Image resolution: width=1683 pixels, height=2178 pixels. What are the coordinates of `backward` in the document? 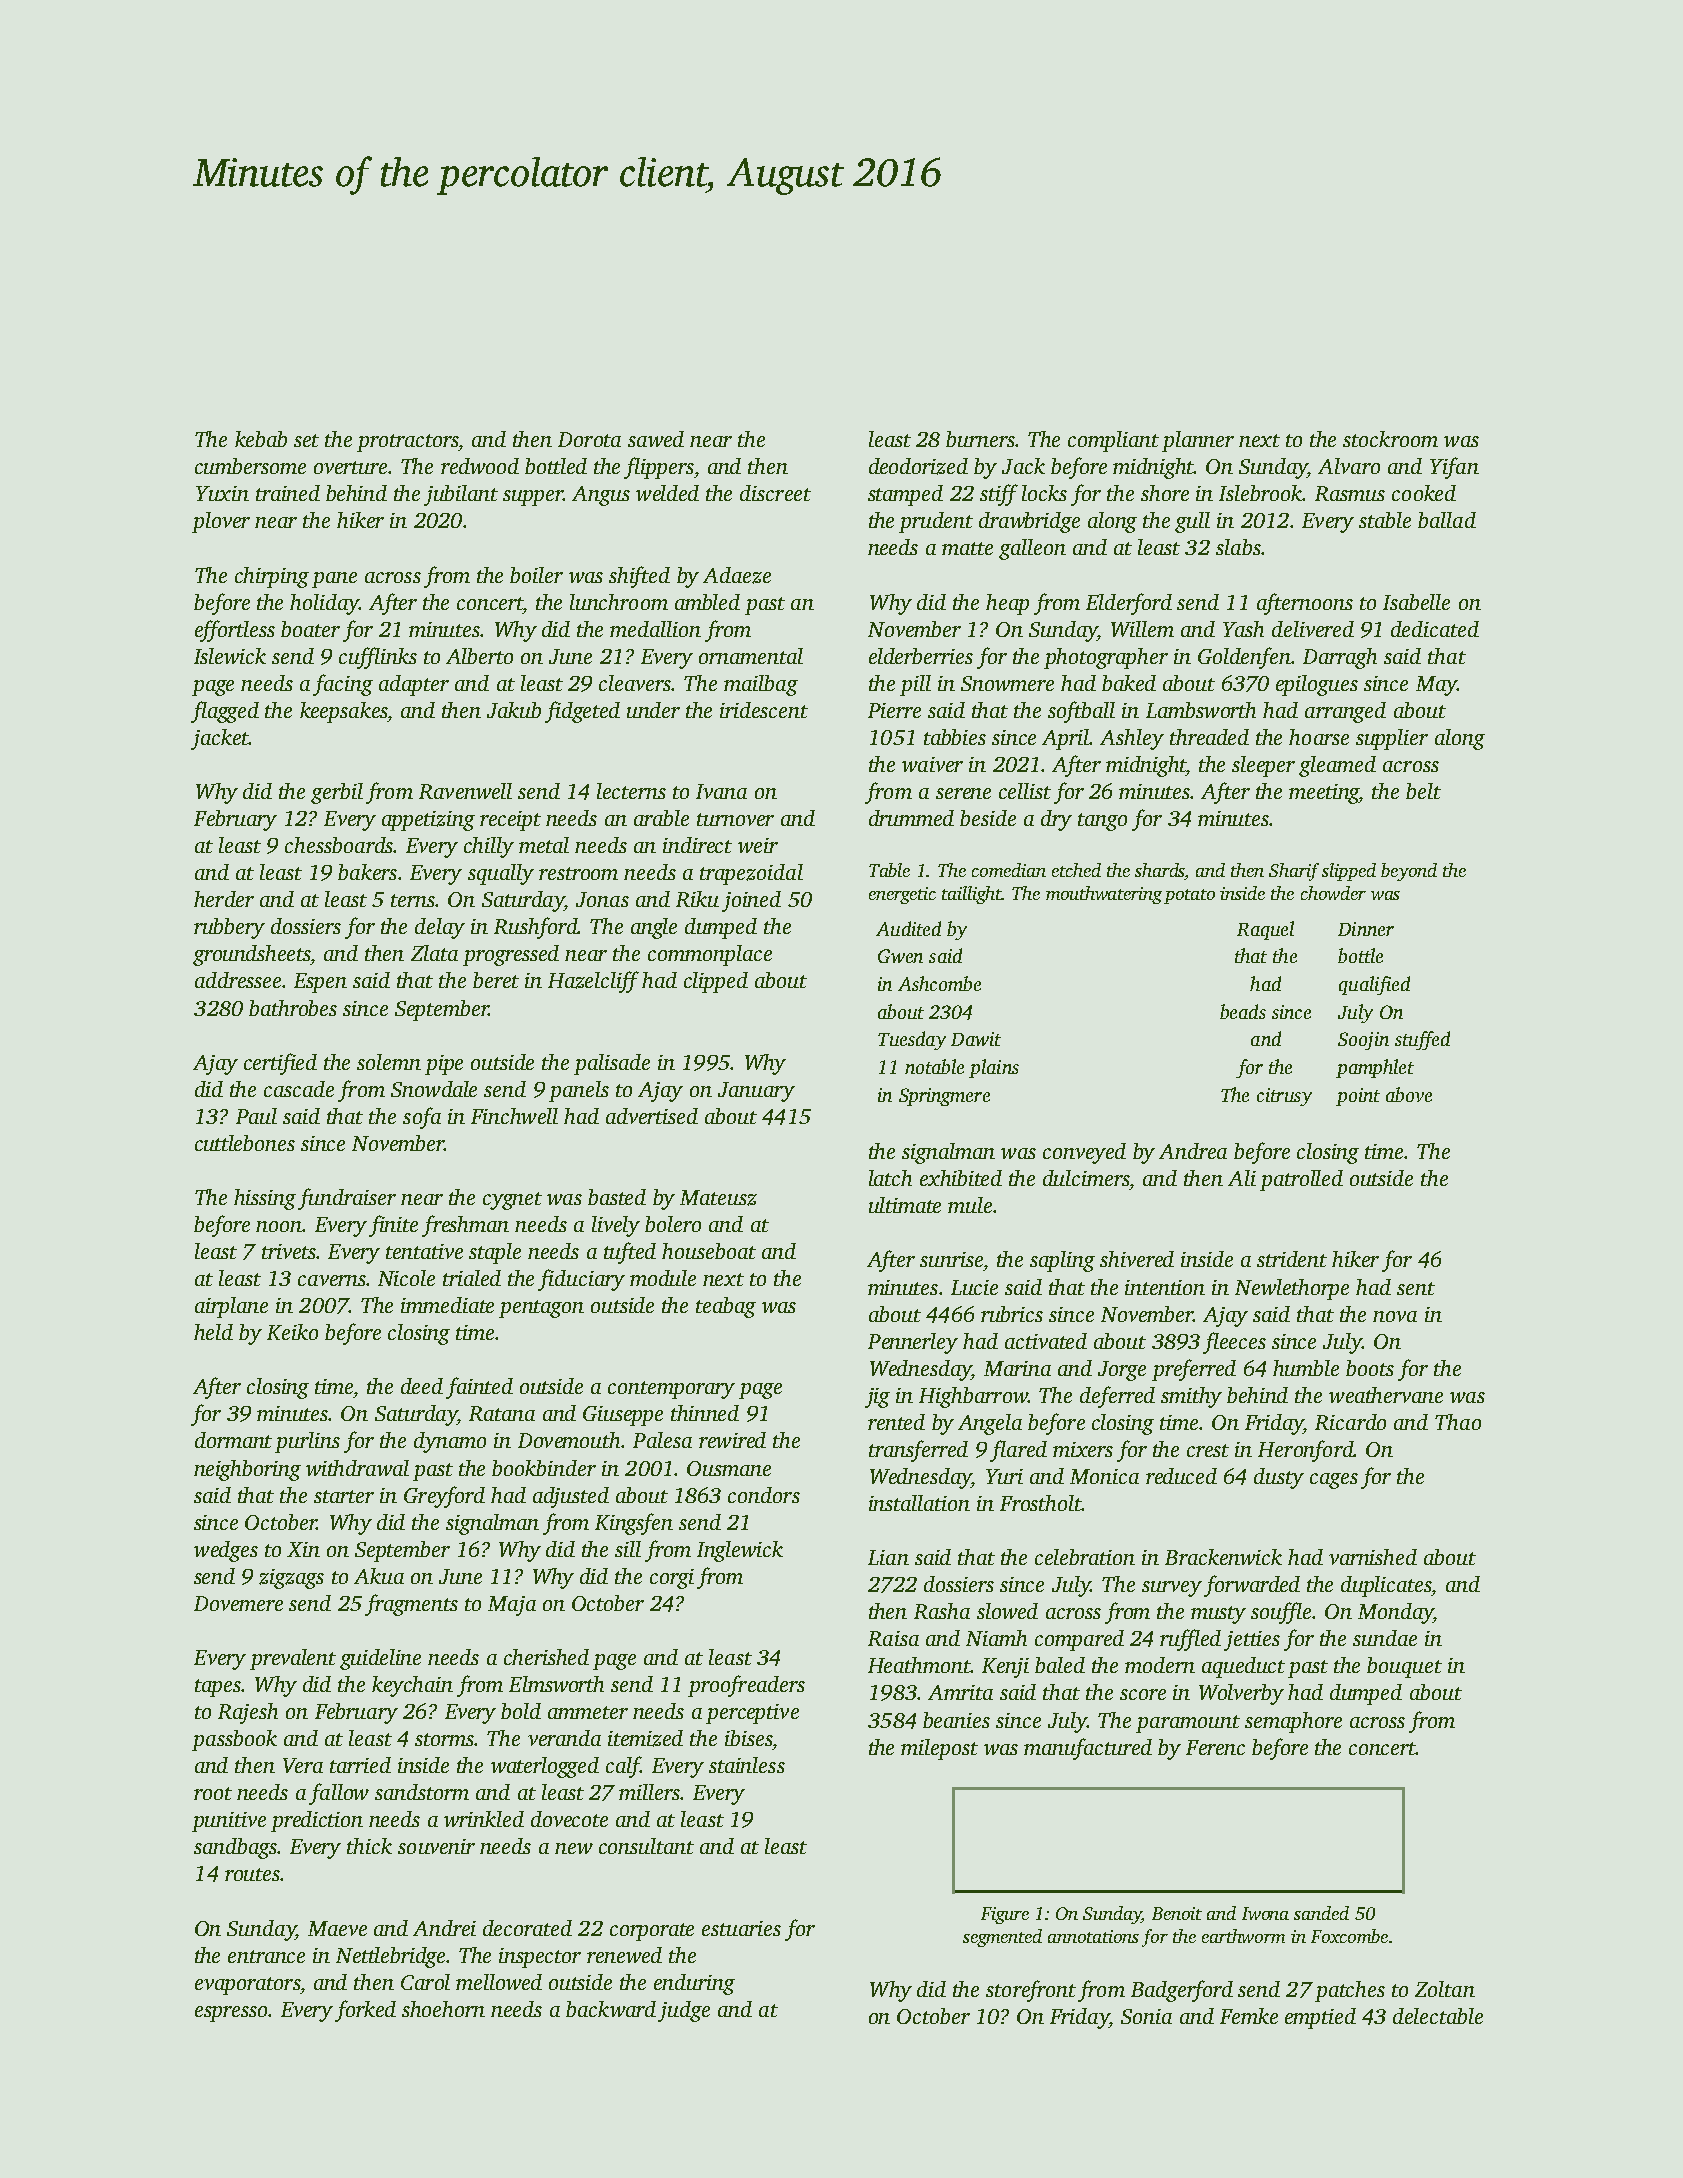 It's located at (611, 2009).
